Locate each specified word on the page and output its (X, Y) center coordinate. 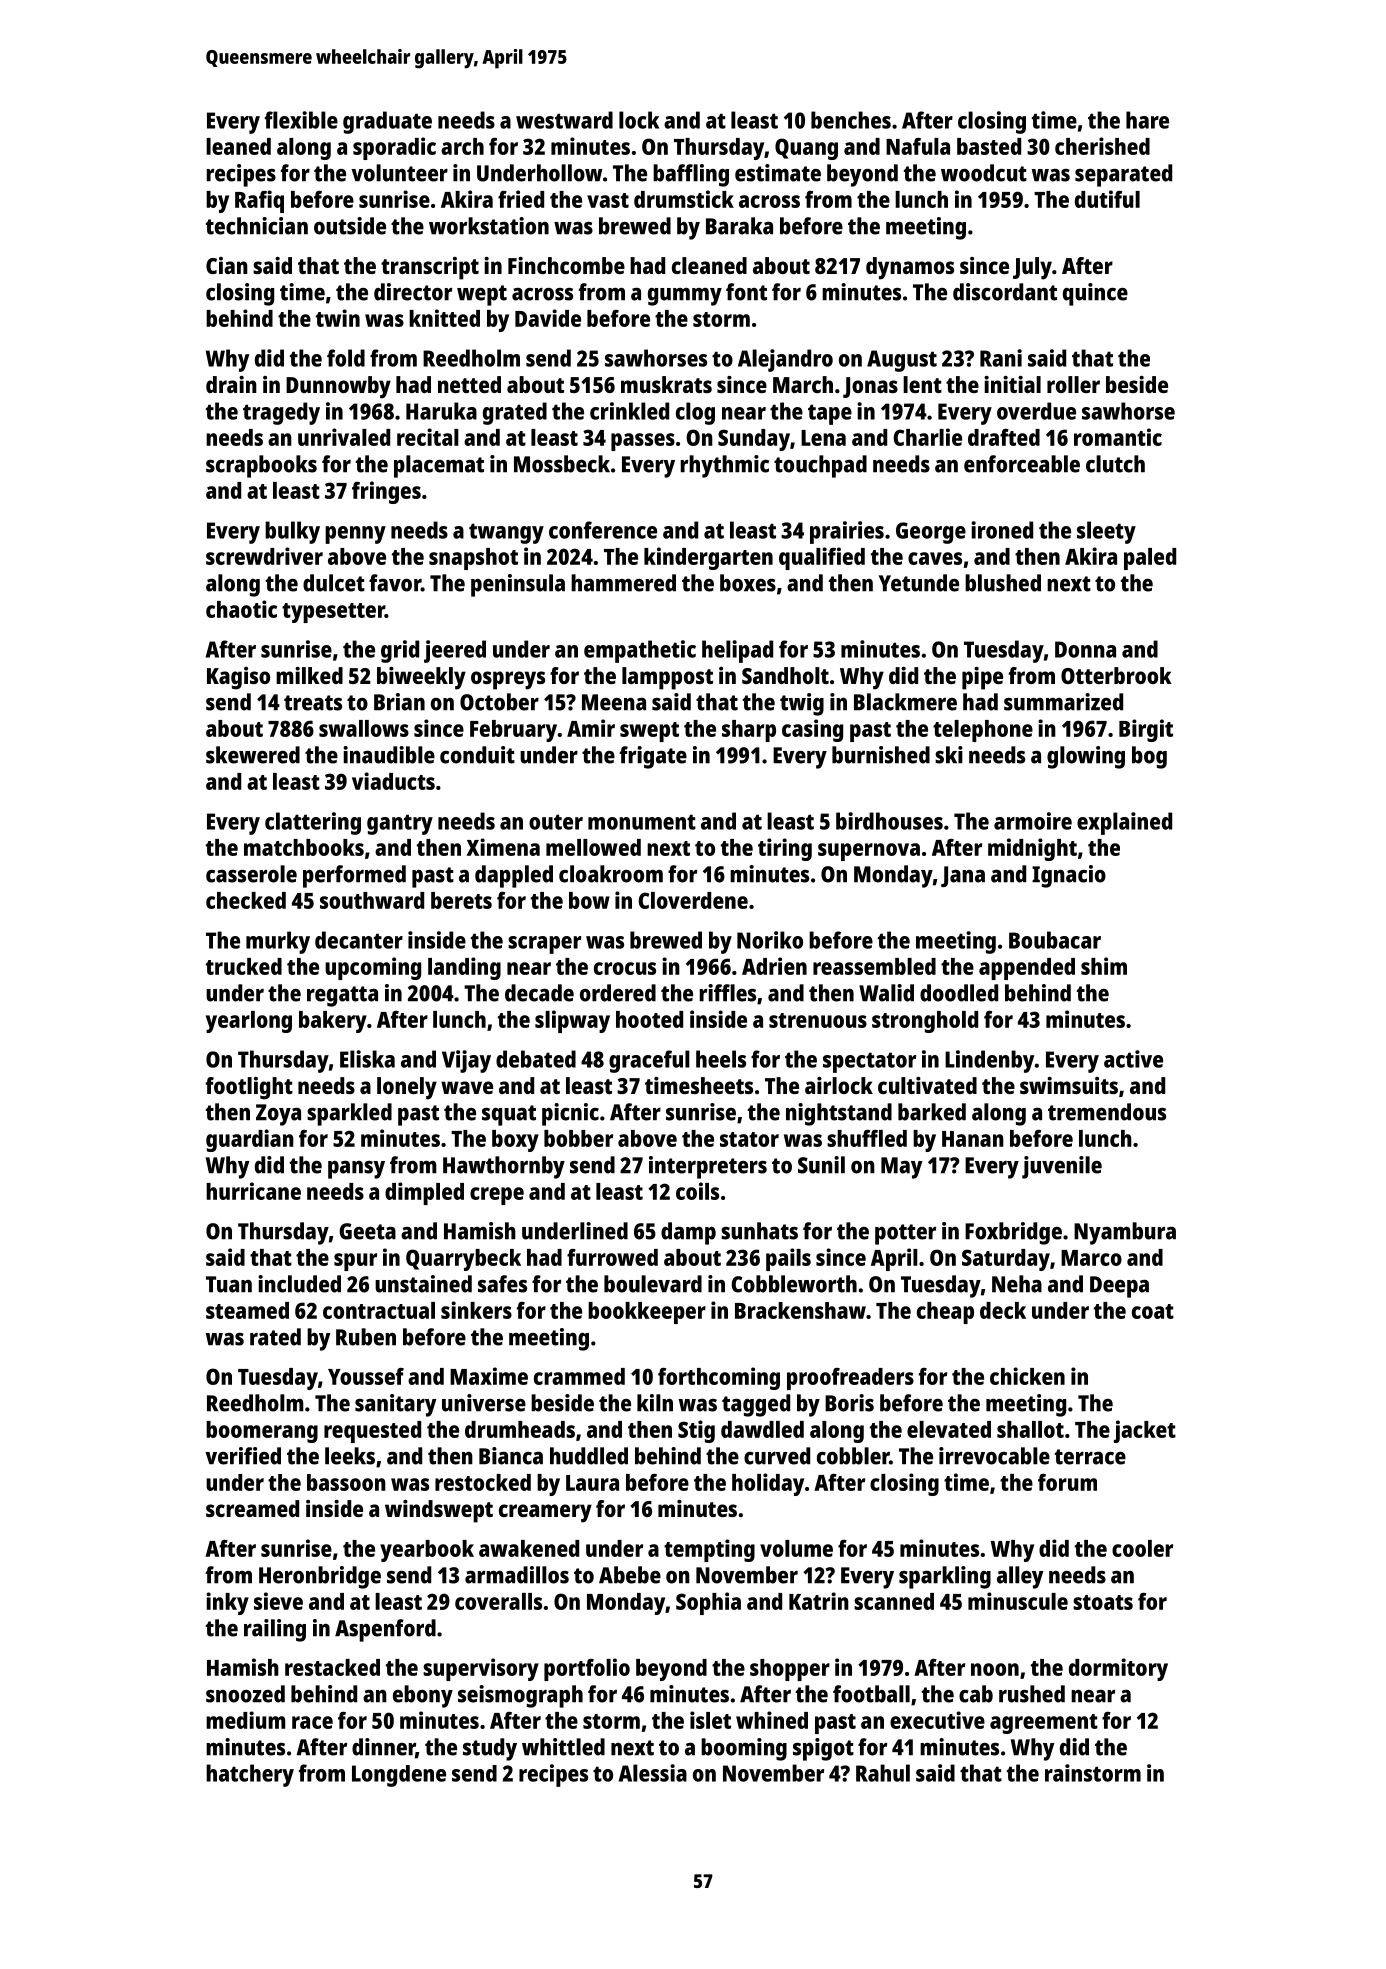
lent (922, 384)
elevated (949, 1429)
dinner (384, 1748)
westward (564, 120)
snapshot (473, 559)
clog (695, 413)
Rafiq (259, 201)
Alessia (653, 1773)
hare (1147, 120)
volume (796, 1548)
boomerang (262, 1432)
